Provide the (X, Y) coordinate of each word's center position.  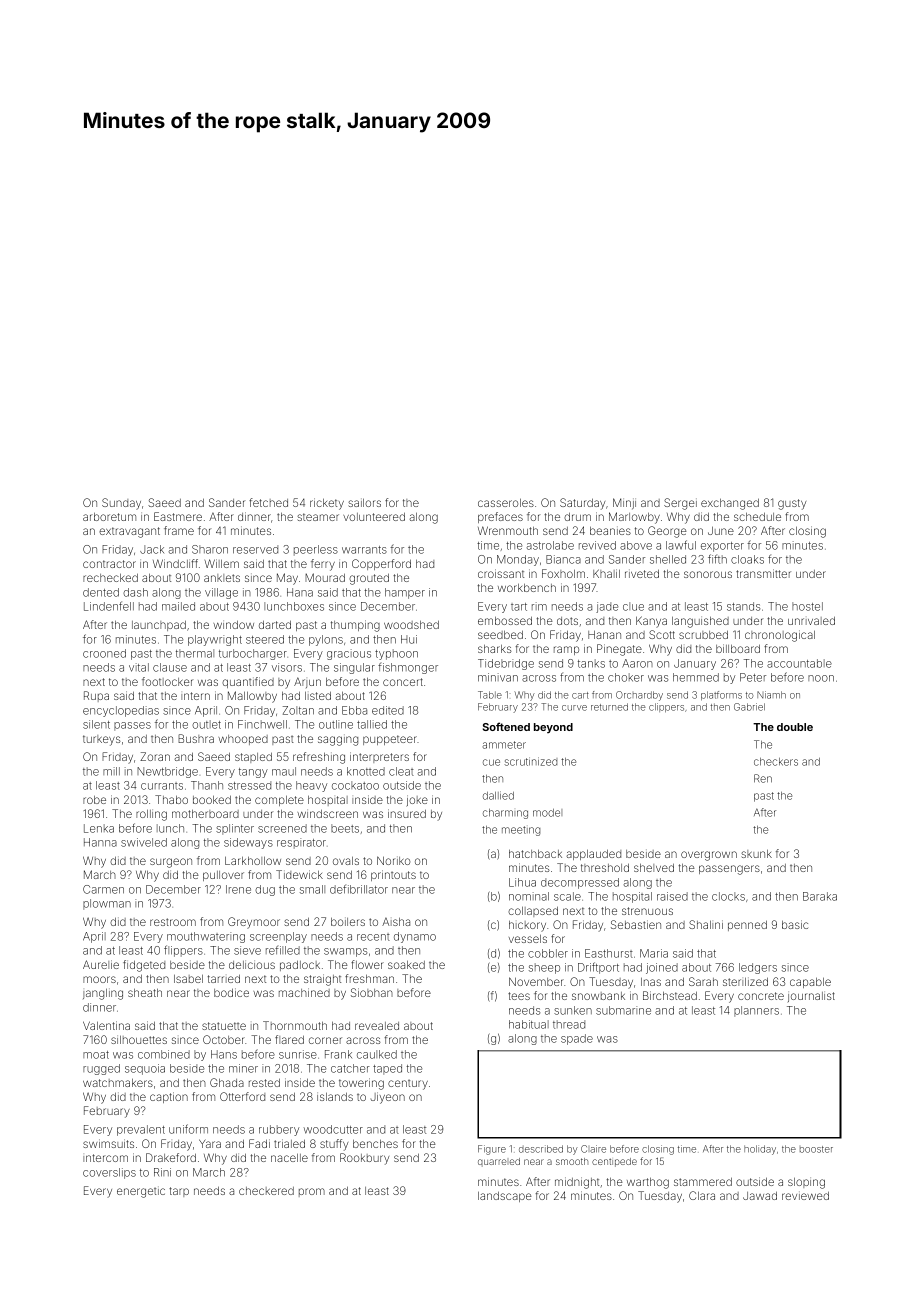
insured (407, 813)
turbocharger (253, 654)
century (408, 1085)
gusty (792, 504)
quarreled (499, 1162)
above (636, 545)
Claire (593, 1149)
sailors (364, 503)
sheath (145, 993)
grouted (369, 579)
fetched (268, 502)
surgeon (171, 863)
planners (756, 1011)
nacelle (289, 1158)
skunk (756, 854)
